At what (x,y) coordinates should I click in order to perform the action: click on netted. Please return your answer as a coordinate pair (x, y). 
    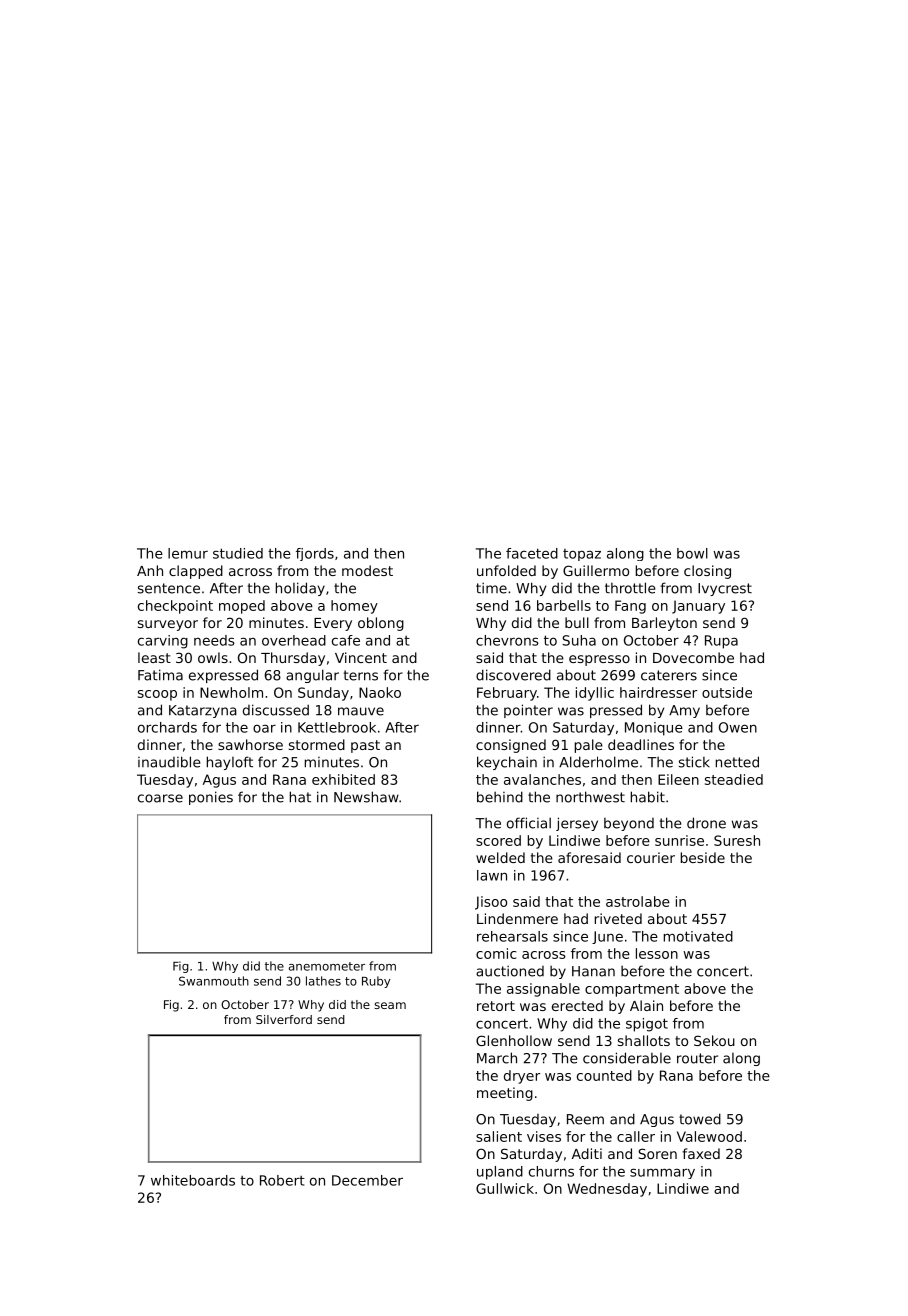
    Looking at the image, I should click on (737, 762).
